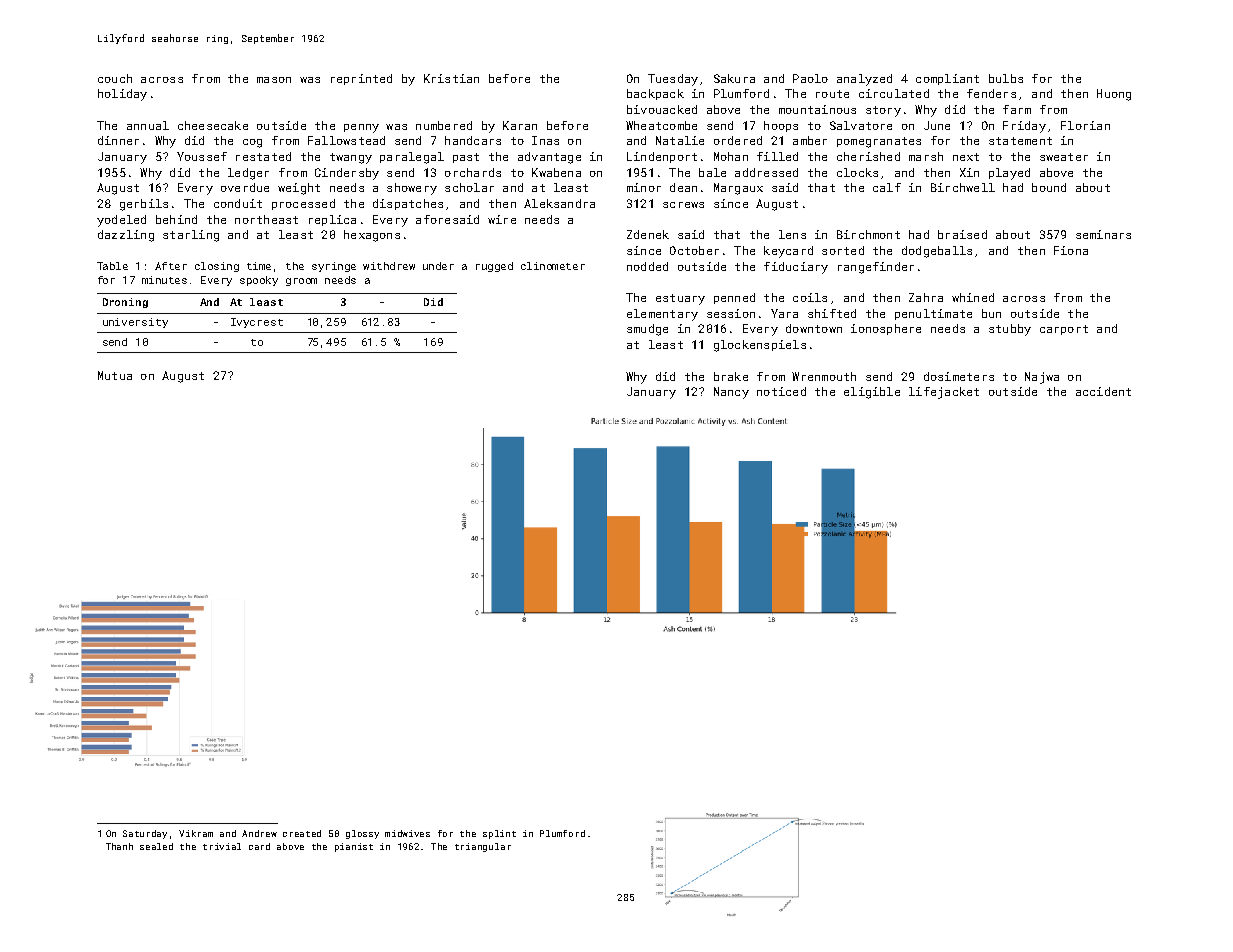  What do you see at coordinates (549, 158) in the screenshot?
I see `advantage` at bounding box center [549, 158].
